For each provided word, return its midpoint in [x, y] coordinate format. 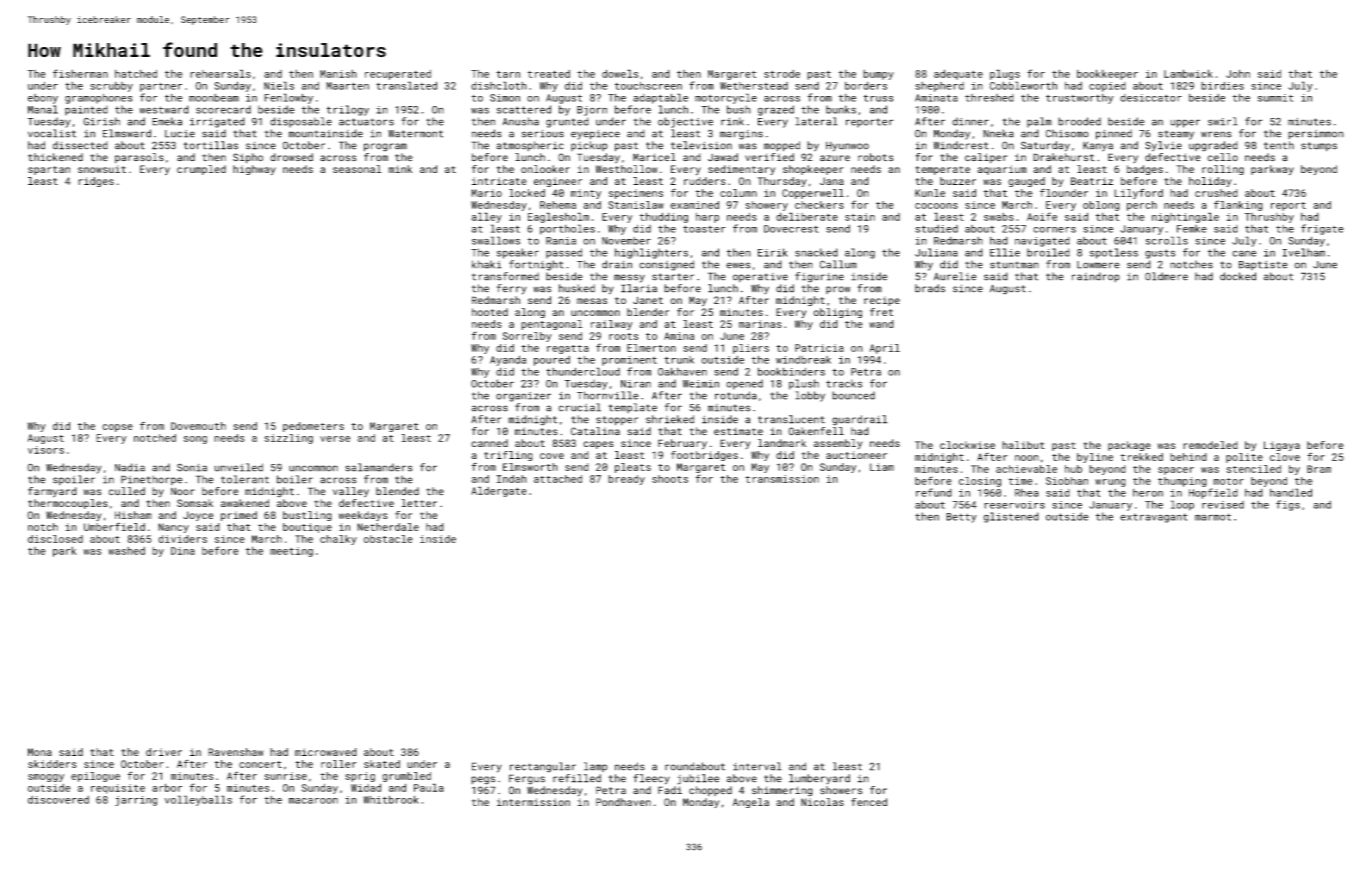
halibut [1023, 445]
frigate [1322, 229]
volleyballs [198, 800]
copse [117, 428]
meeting [291, 552]
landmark [782, 443]
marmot [1213, 517]
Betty [961, 518]
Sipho [248, 158]
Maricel [654, 157]
